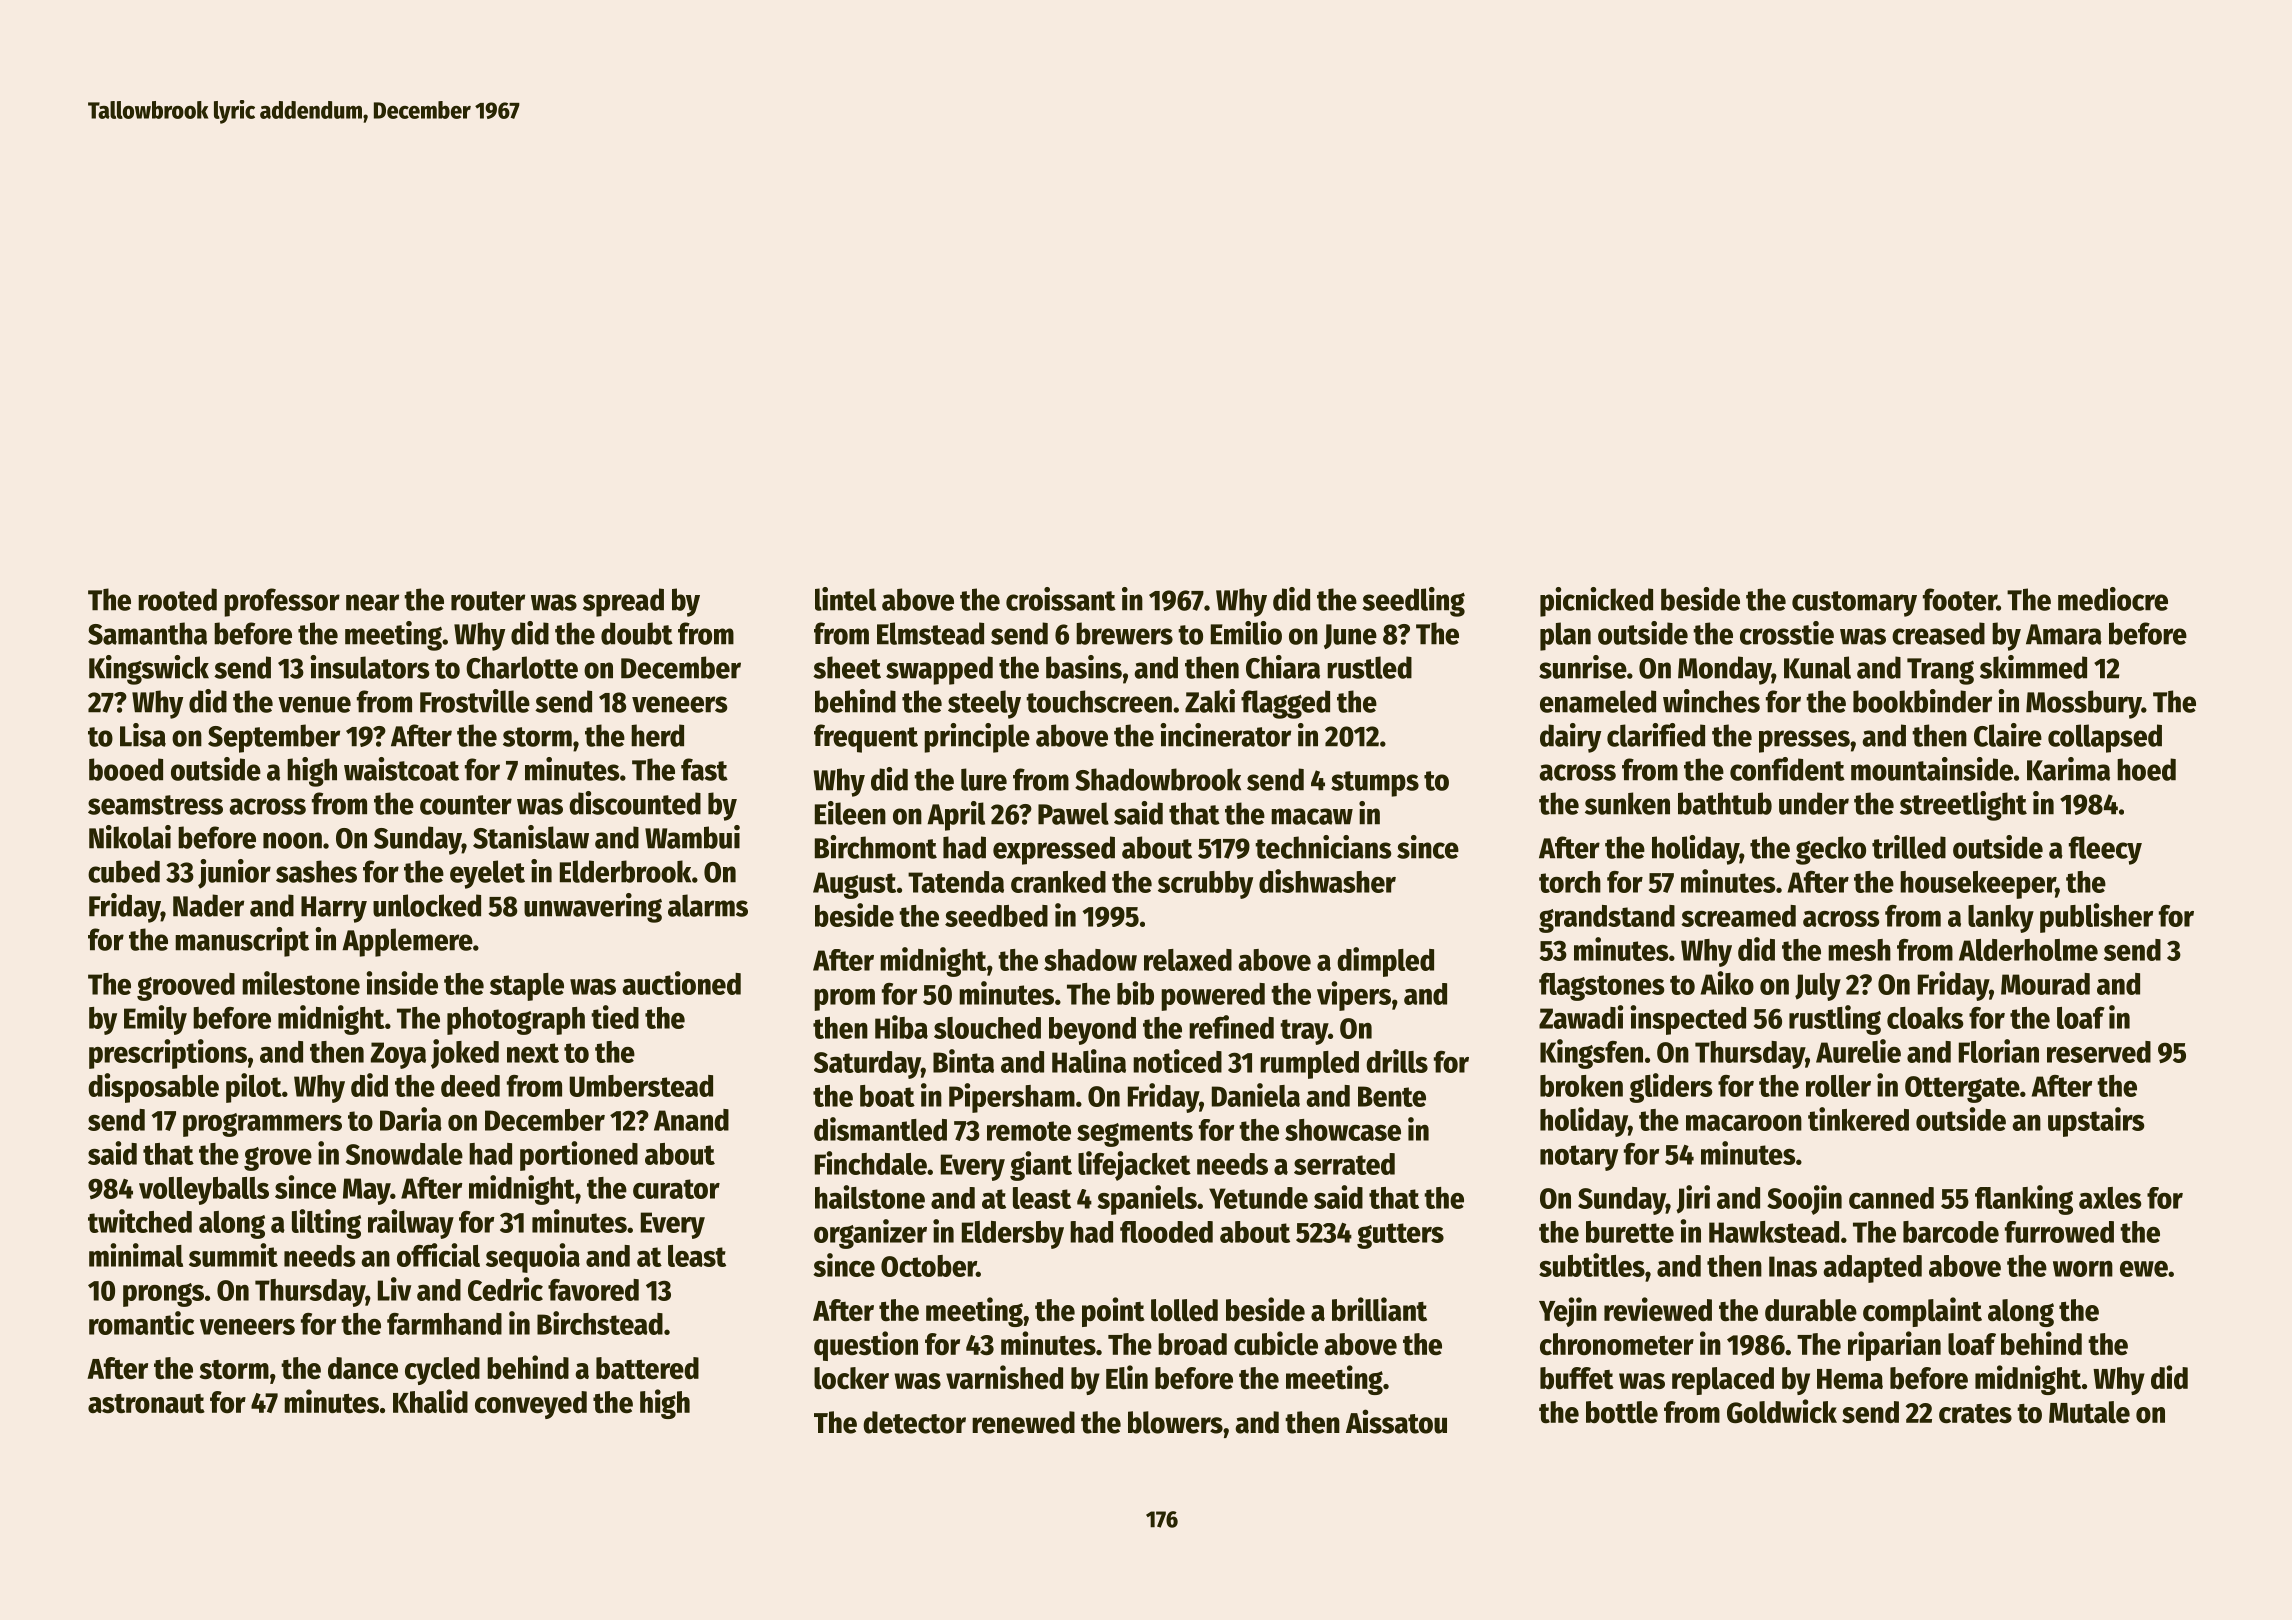  Describe the element at coordinates (1375, 784) in the document. I see `stumps` at that location.
